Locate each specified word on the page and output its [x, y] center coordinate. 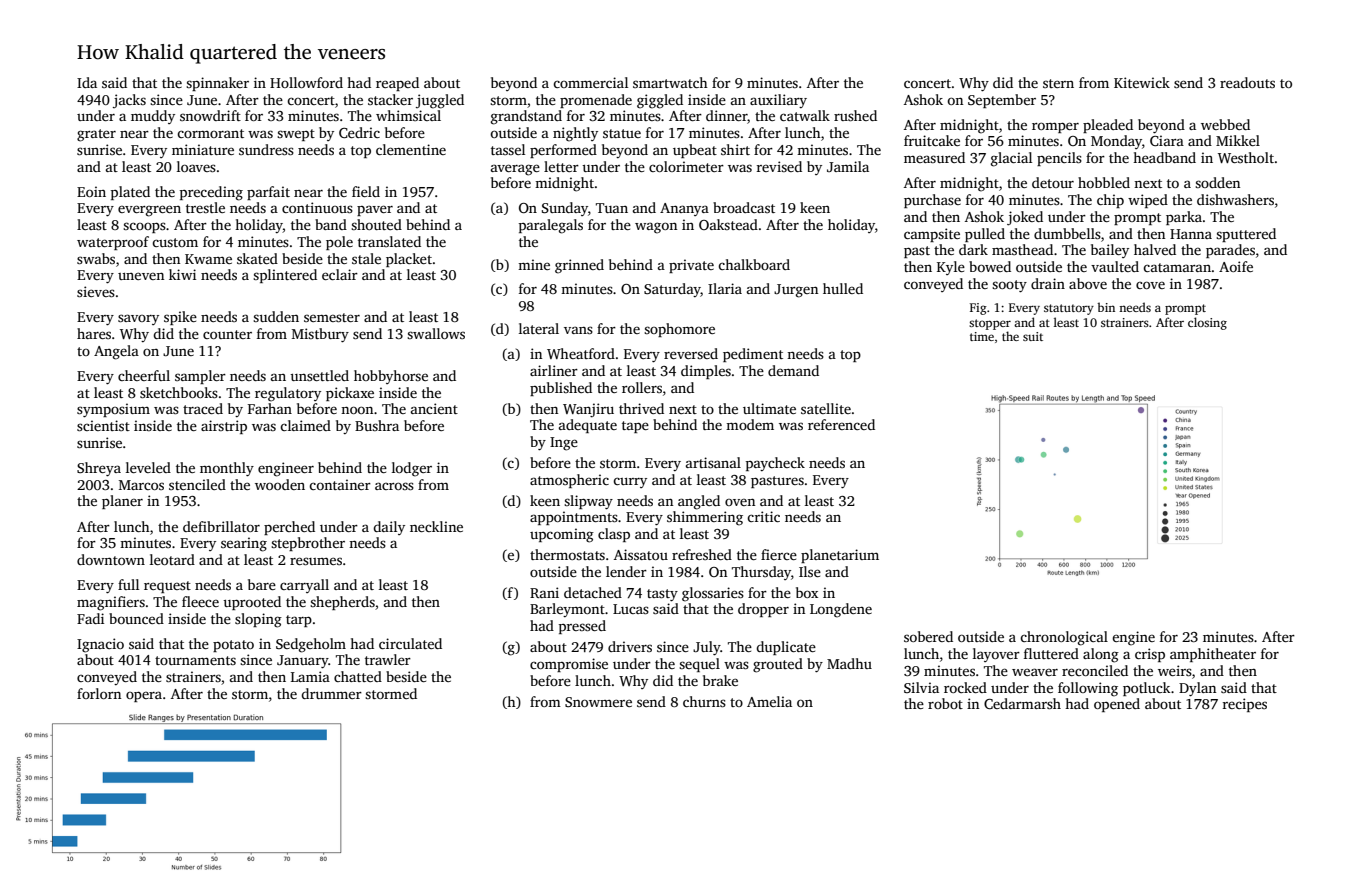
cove [1150, 285]
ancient [434, 408]
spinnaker [217, 84]
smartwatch [670, 82]
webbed [1225, 124]
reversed [691, 353]
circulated [410, 643]
